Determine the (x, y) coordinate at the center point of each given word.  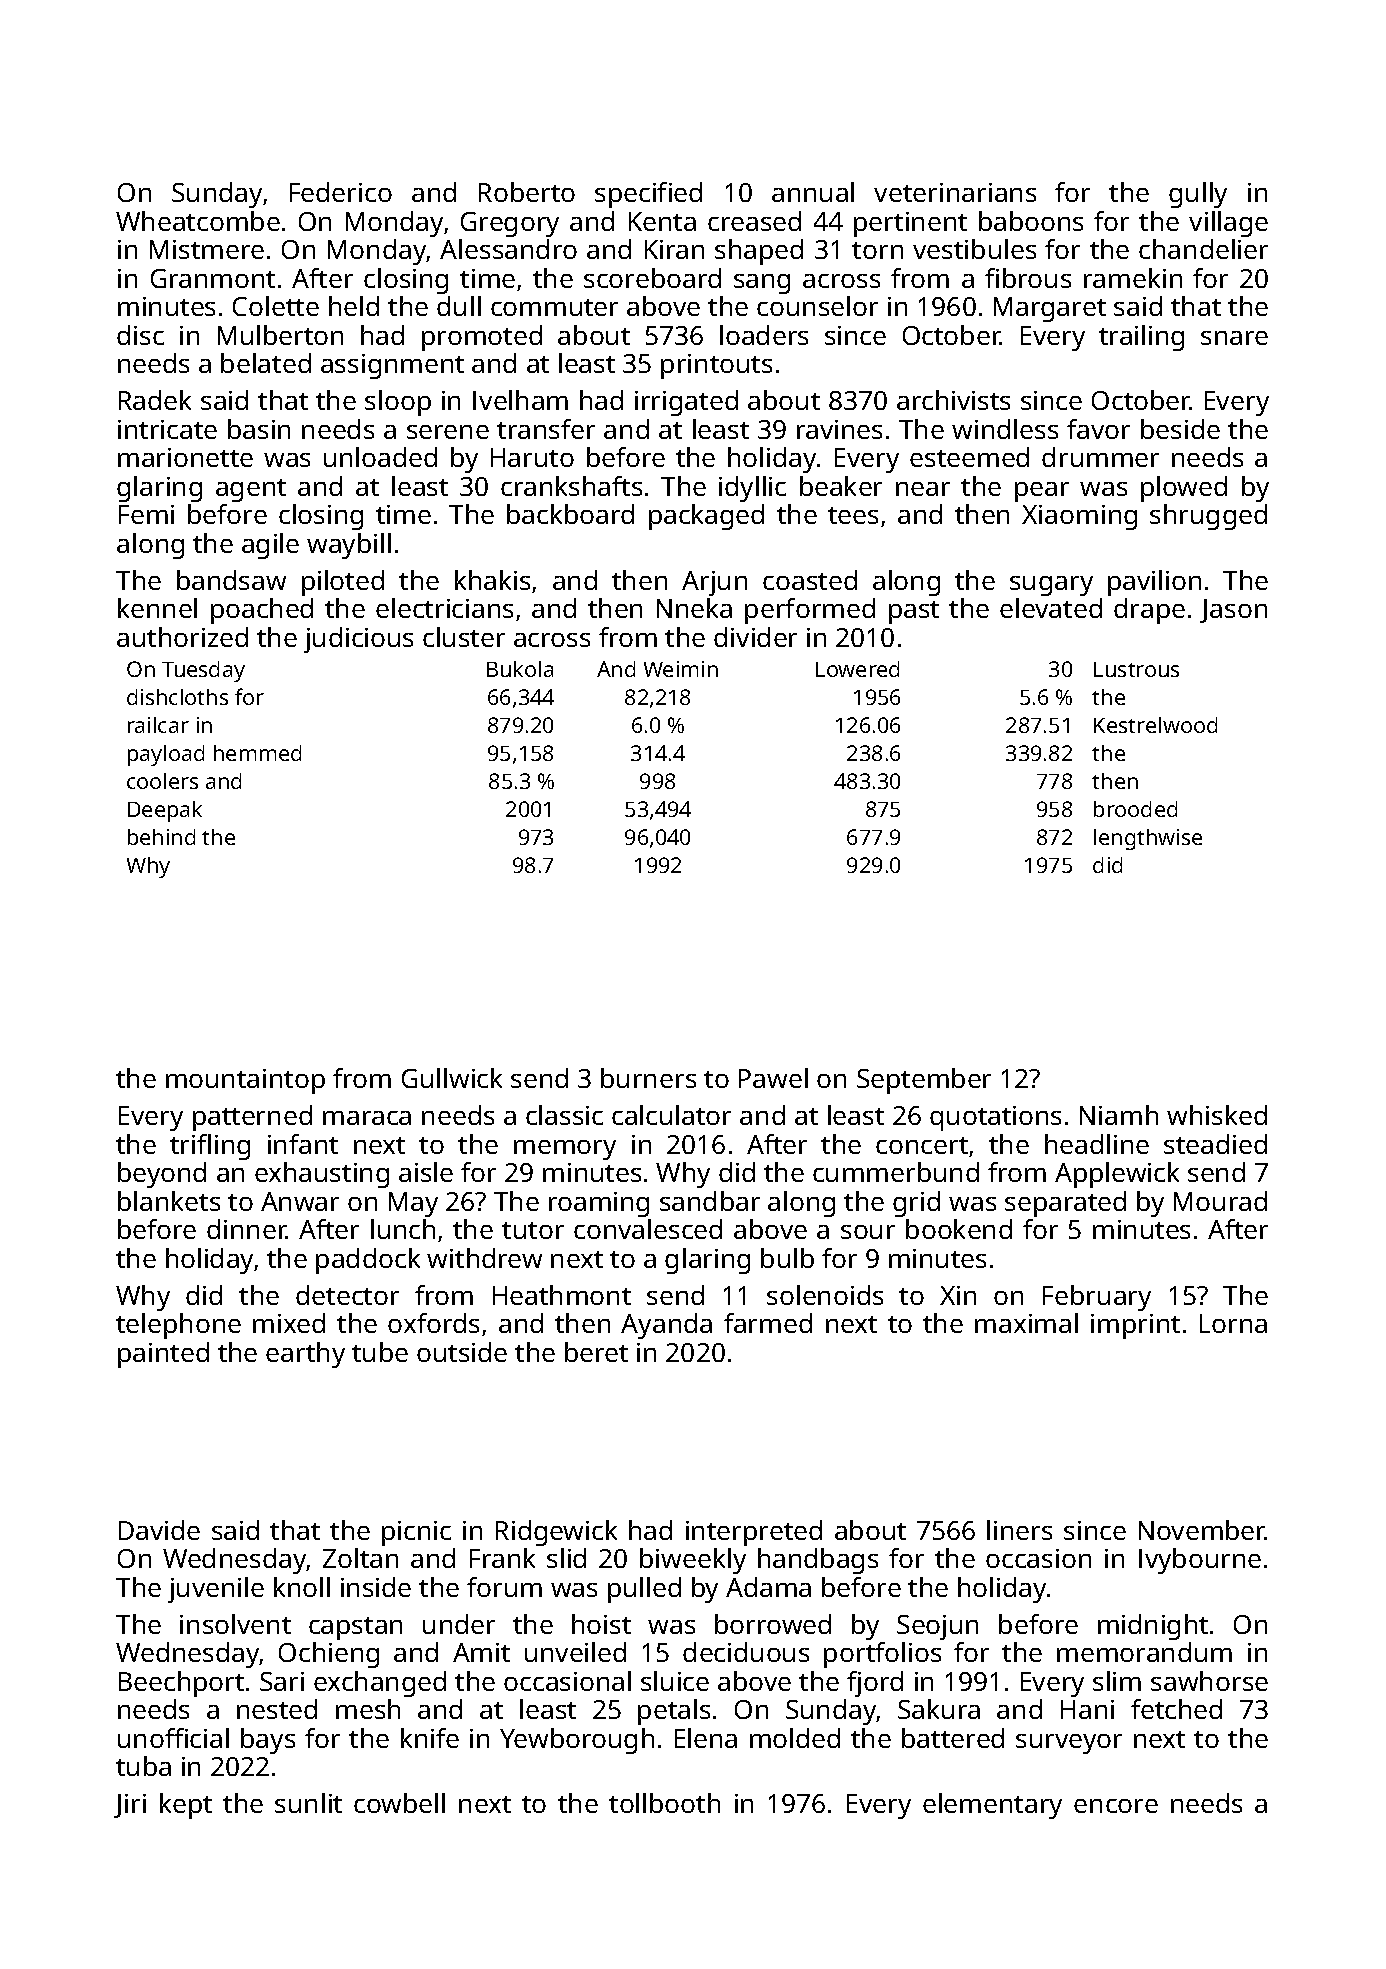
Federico (341, 192)
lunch (403, 1229)
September (924, 1081)
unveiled (575, 1652)
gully (1198, 195)
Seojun (937, 1627)
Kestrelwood (1155, 725)
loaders (764, 335)
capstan (355, 1628)
